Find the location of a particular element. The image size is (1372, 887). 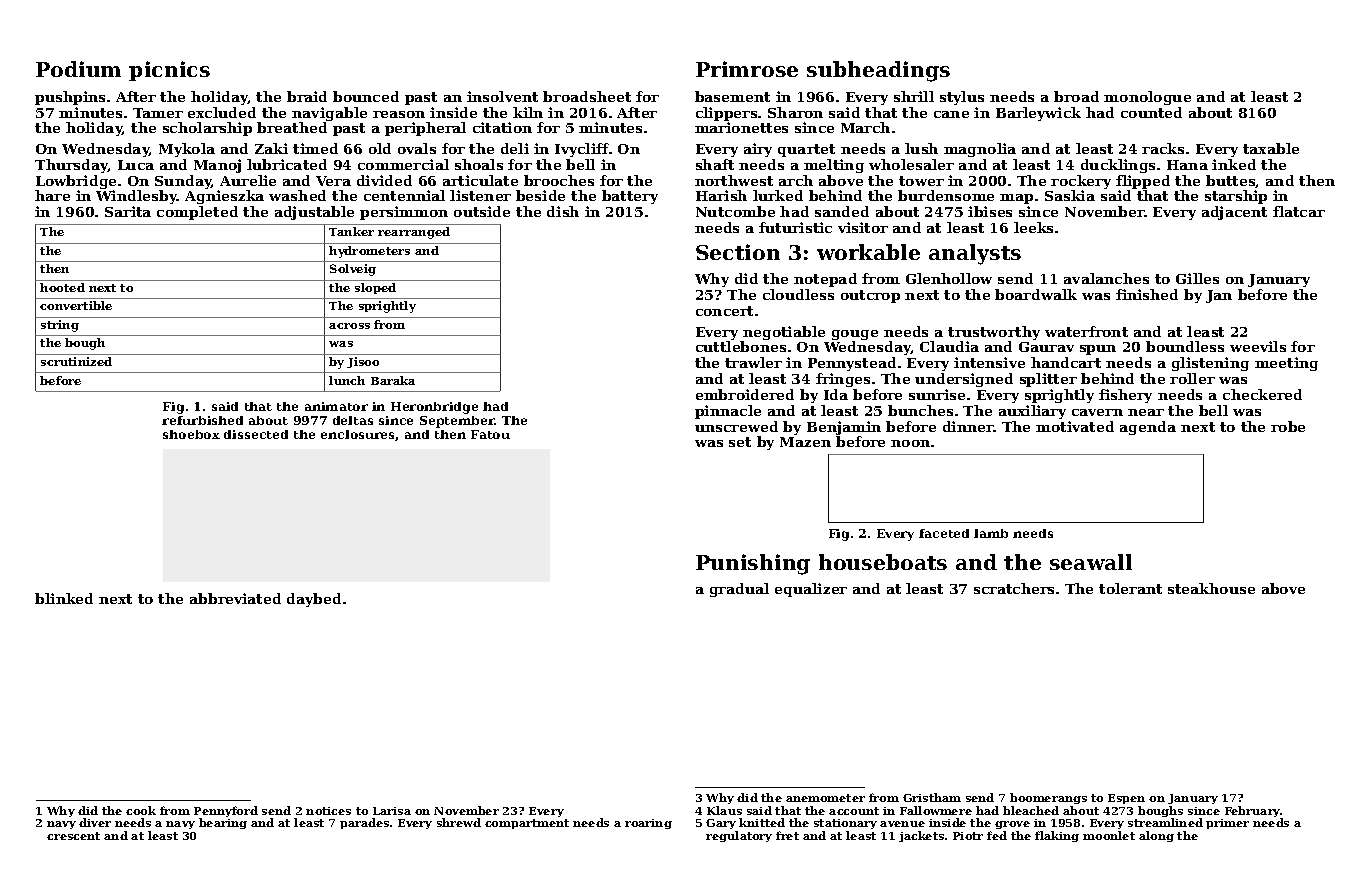

shoebox is located at coordinates (191, 434).
